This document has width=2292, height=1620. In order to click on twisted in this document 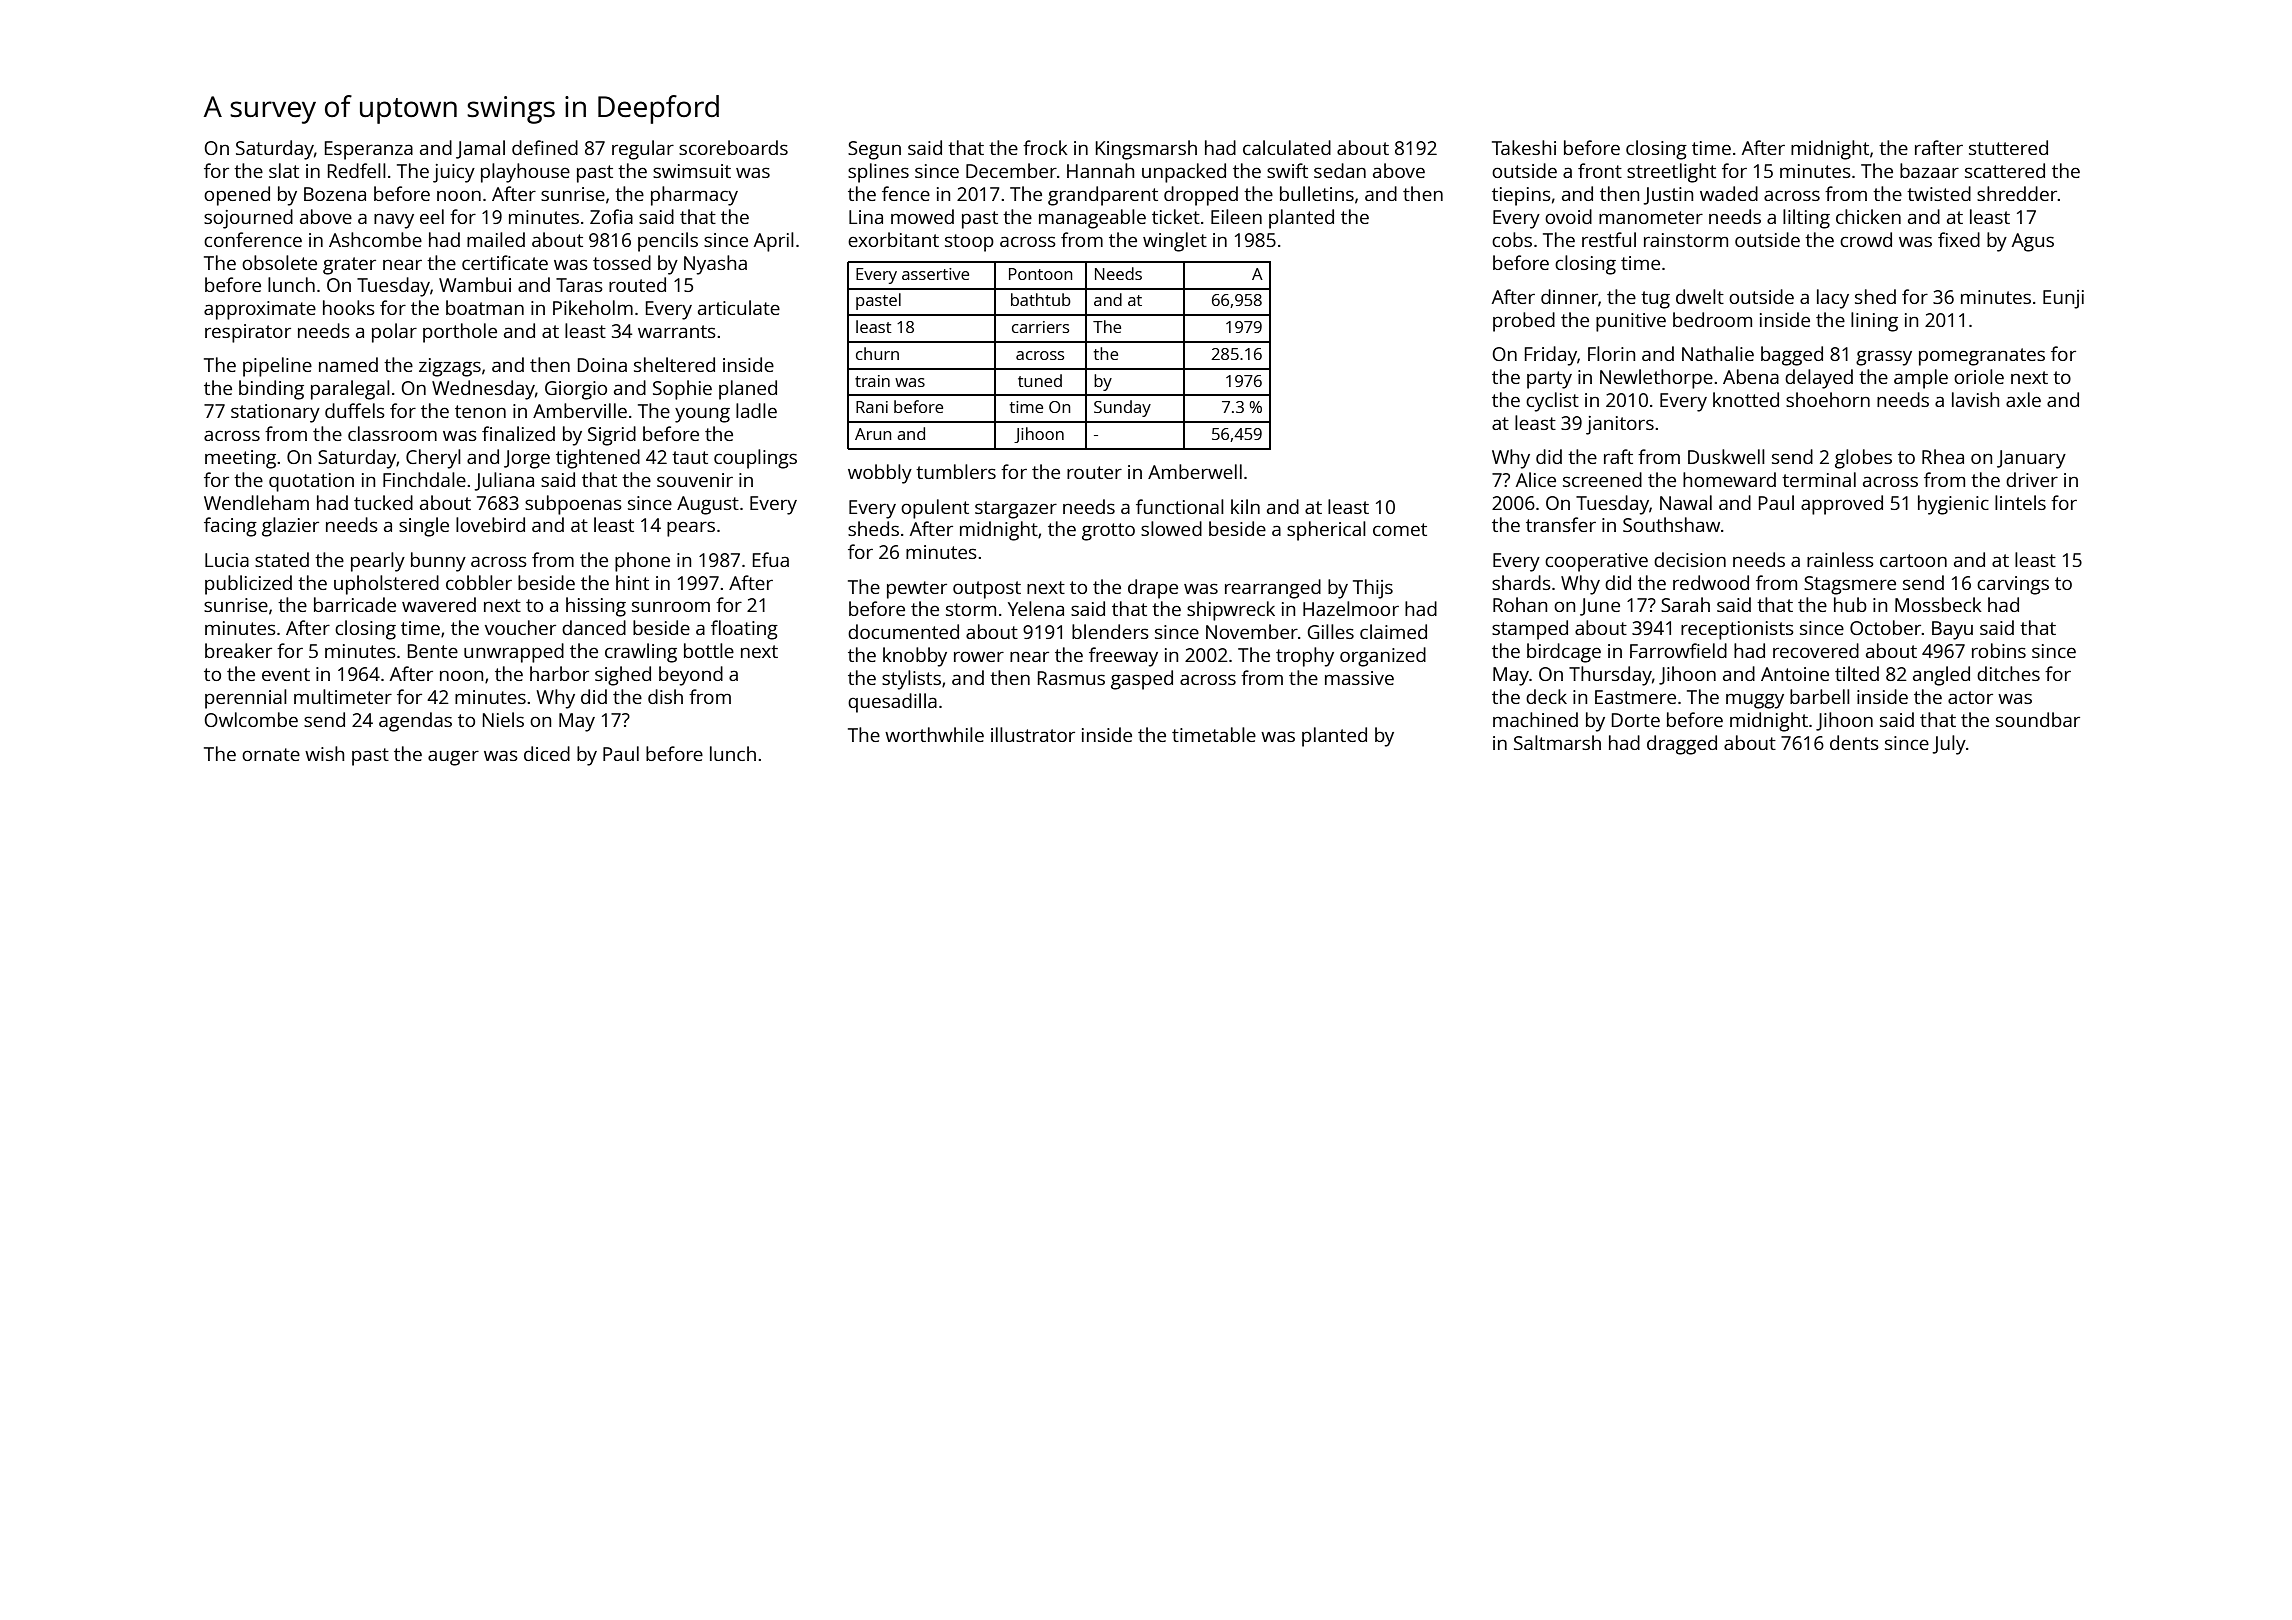, I will do `click(1939, 193)`.
